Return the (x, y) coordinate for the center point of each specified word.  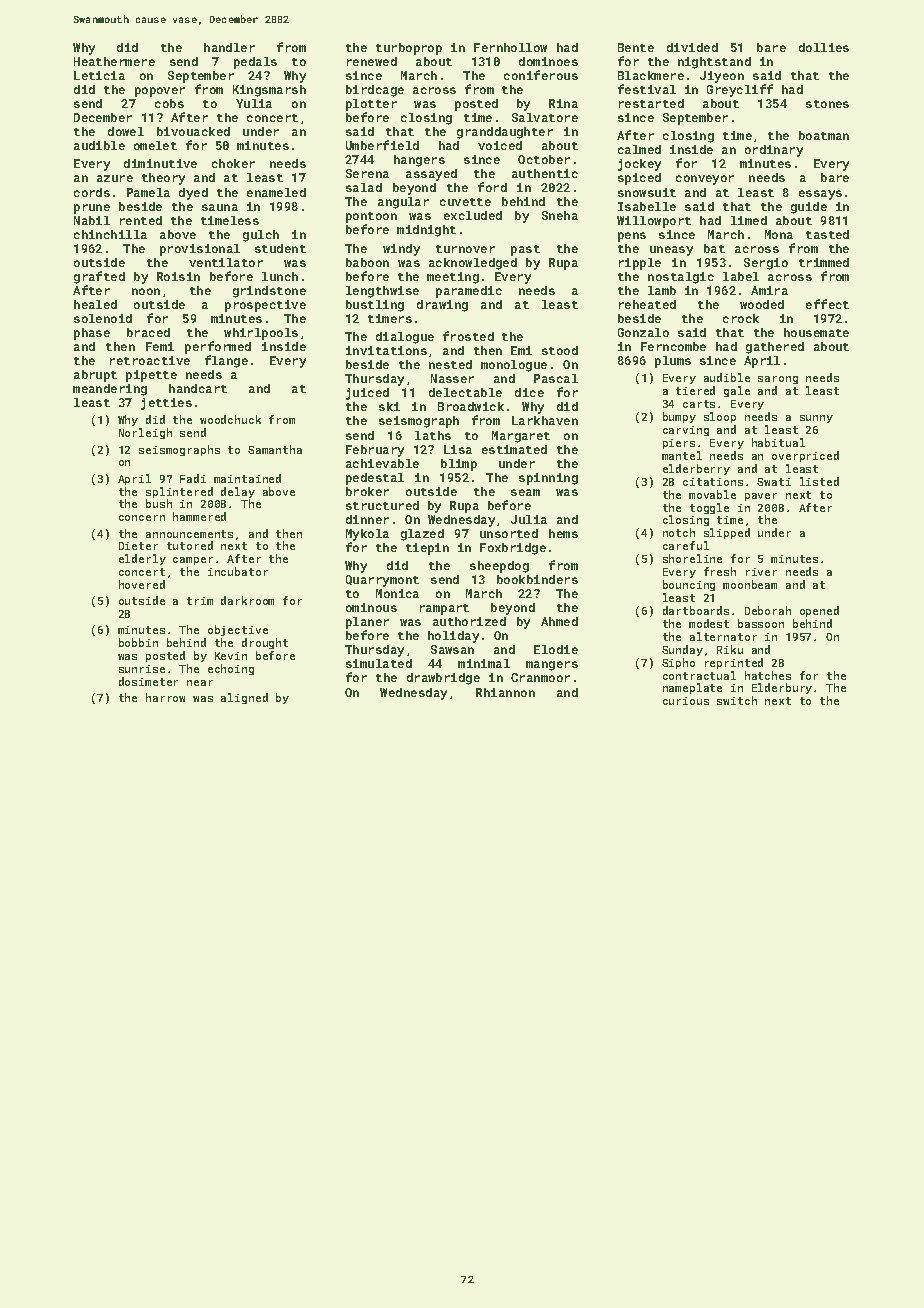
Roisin (178, 276)
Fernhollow (510, 47)
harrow (165, 697)
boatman (824, 135)
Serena (367, 173)
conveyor (705, 180)
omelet (155, 145)
